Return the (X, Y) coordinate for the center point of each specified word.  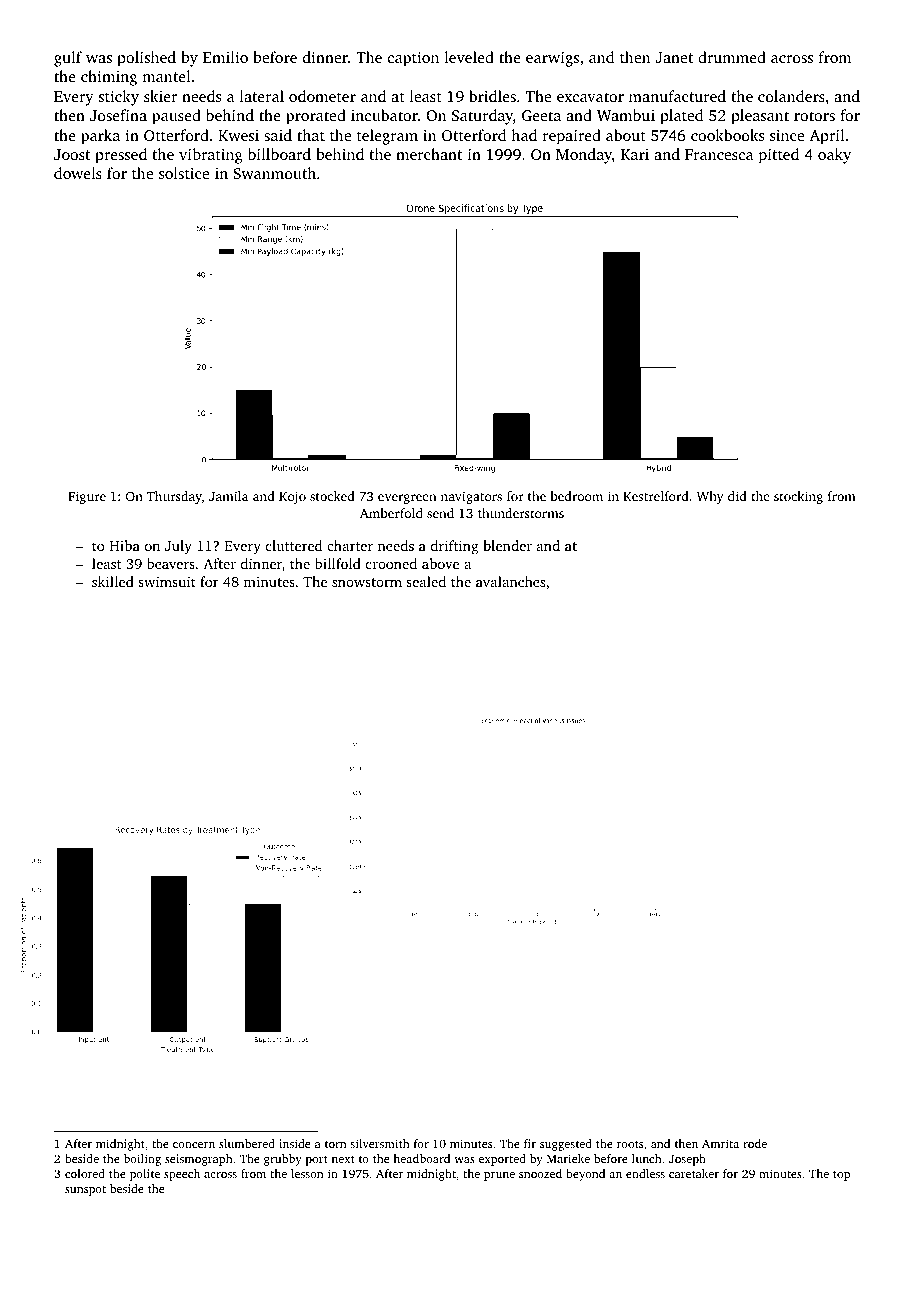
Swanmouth (274, 173)
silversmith (379, 1143)
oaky (834, 156)
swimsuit (167, 581)
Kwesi (238, 135)
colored (85, 1173)
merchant (429, 154)
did (737, 496)
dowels (78, 173)
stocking (798, 497)
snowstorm (367, 582)
